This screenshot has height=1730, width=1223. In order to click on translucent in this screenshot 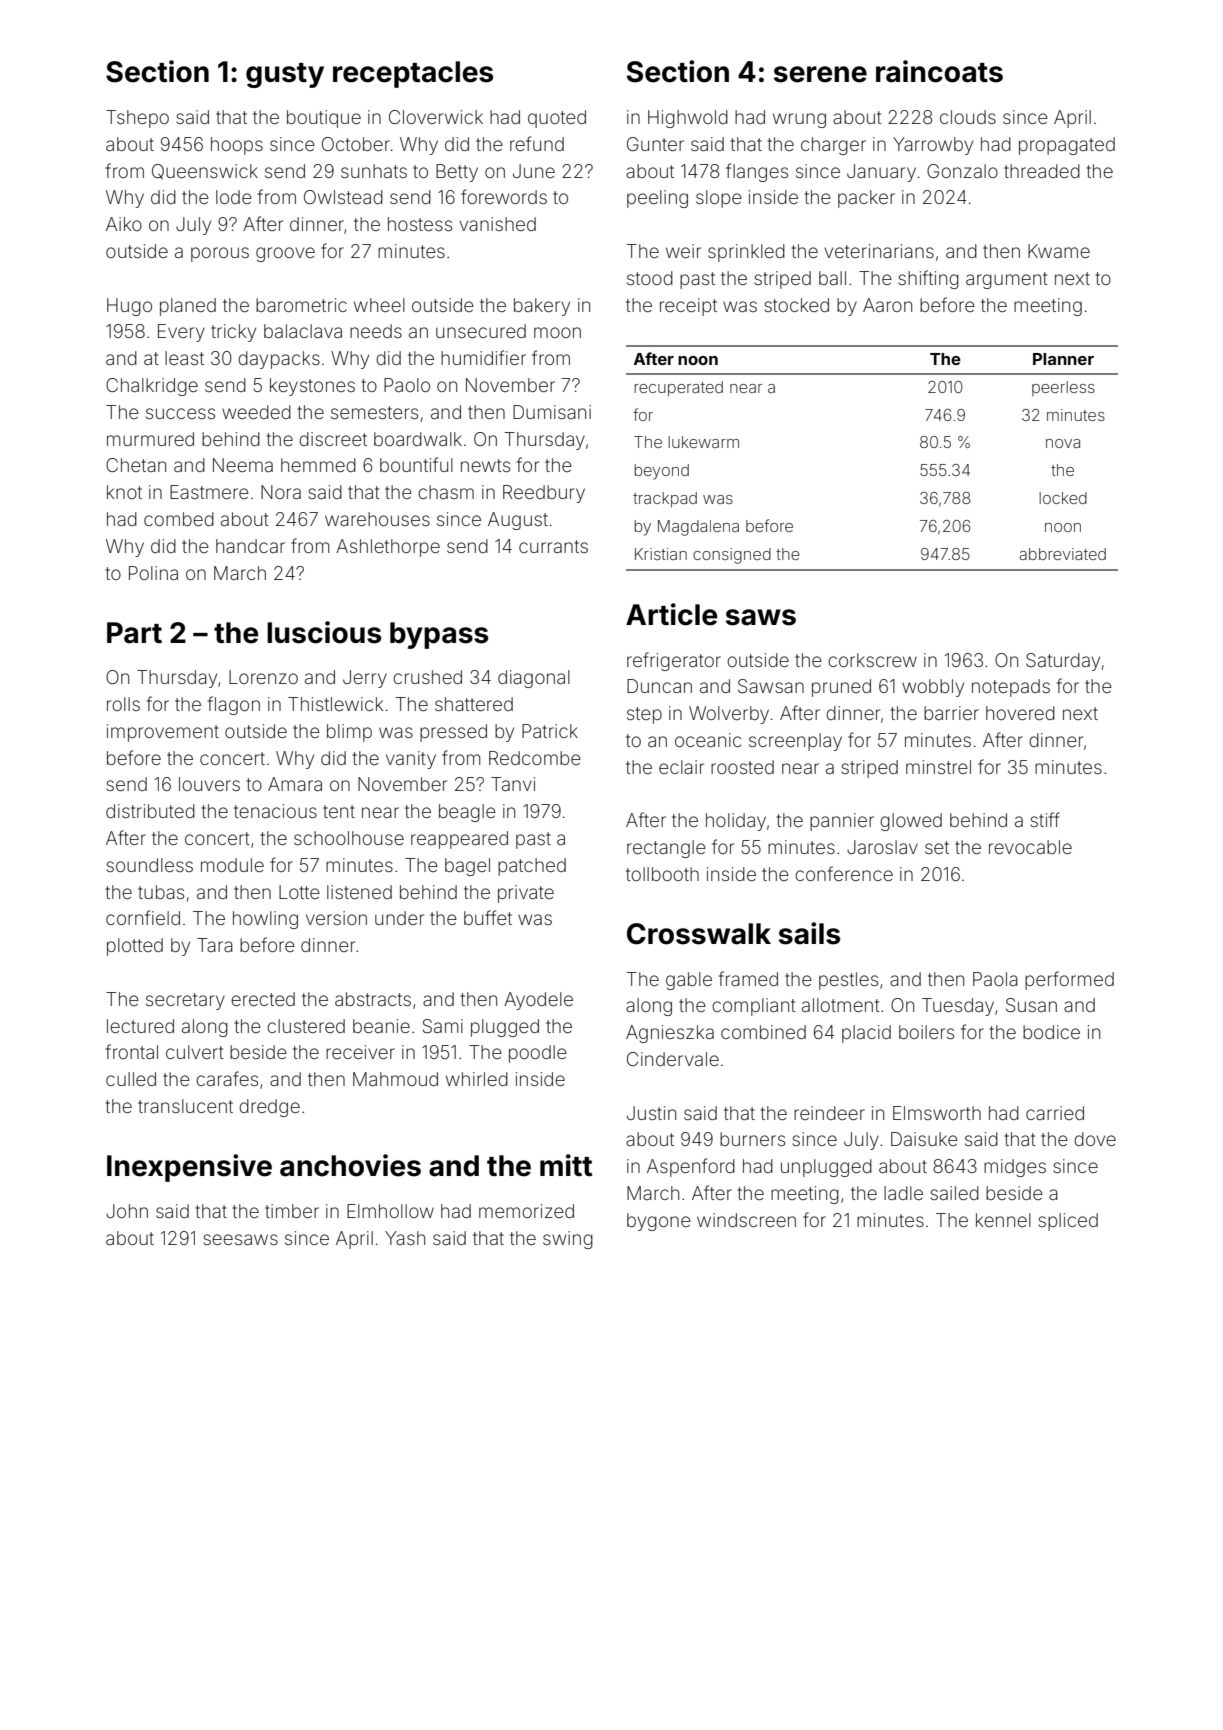, I will do `click(185, 1106)`.
